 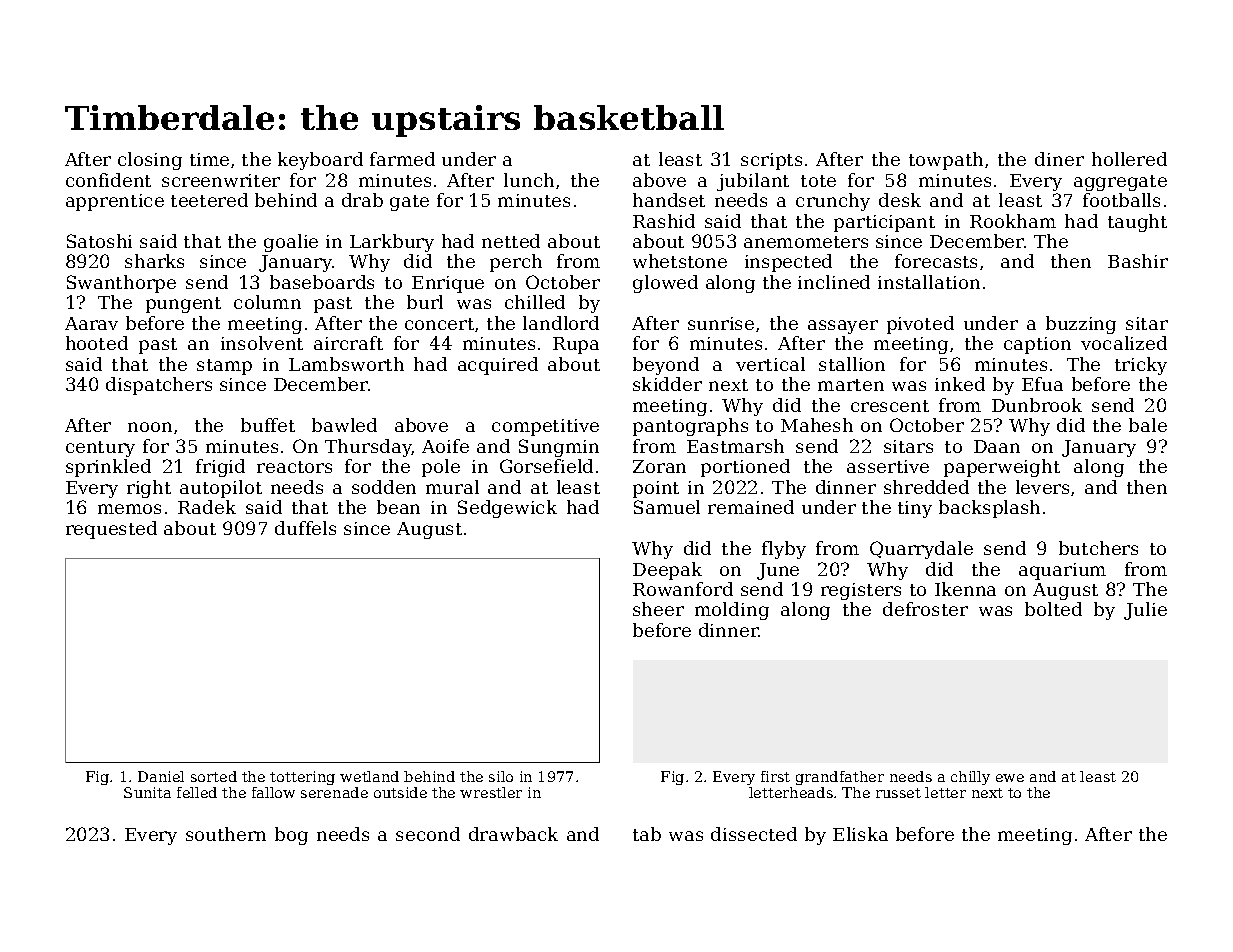 I want to click on buffet, so click(x=268, y=425).
